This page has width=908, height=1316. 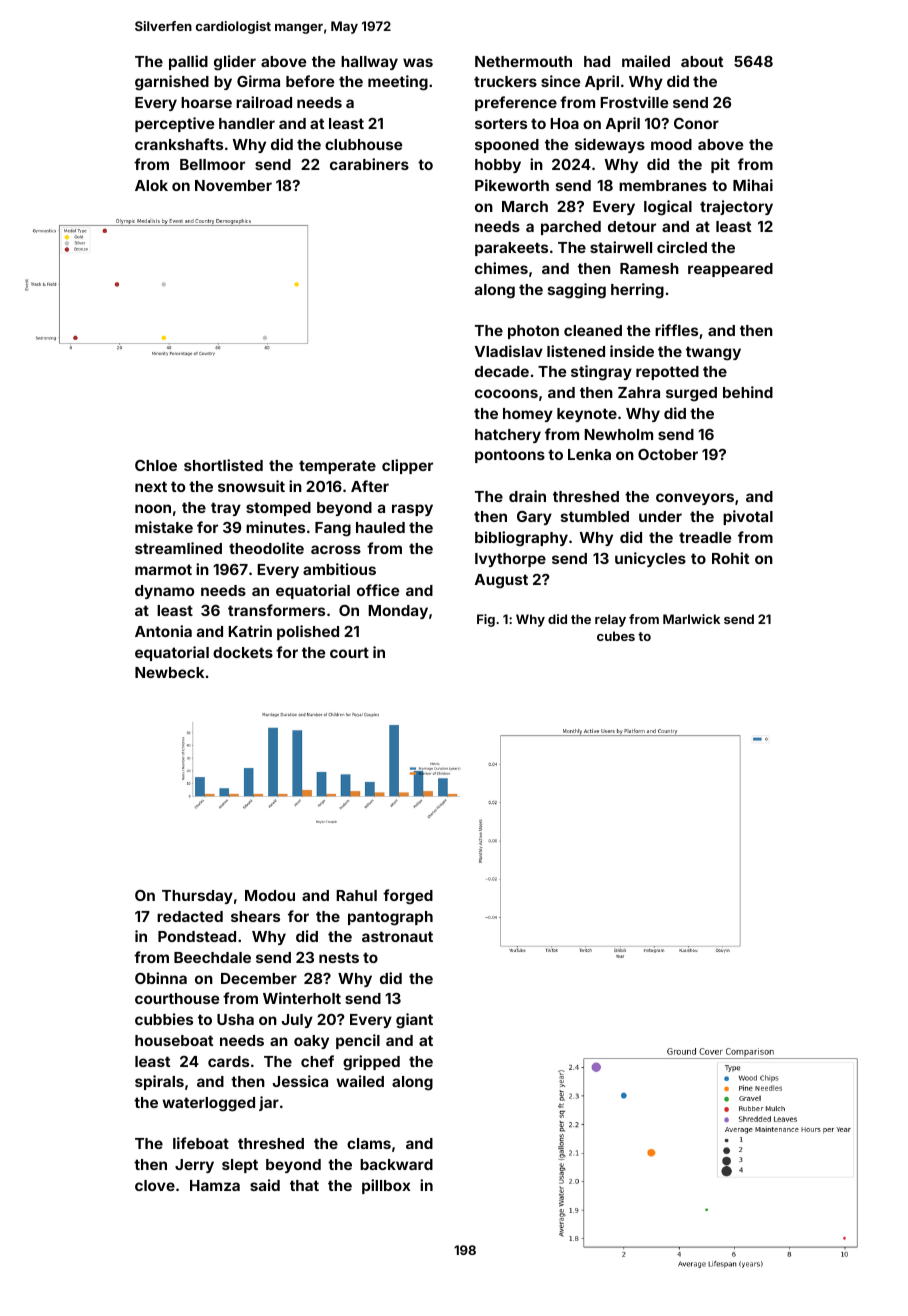 I want to click on Newbeck, so click(x=169, y=672).
